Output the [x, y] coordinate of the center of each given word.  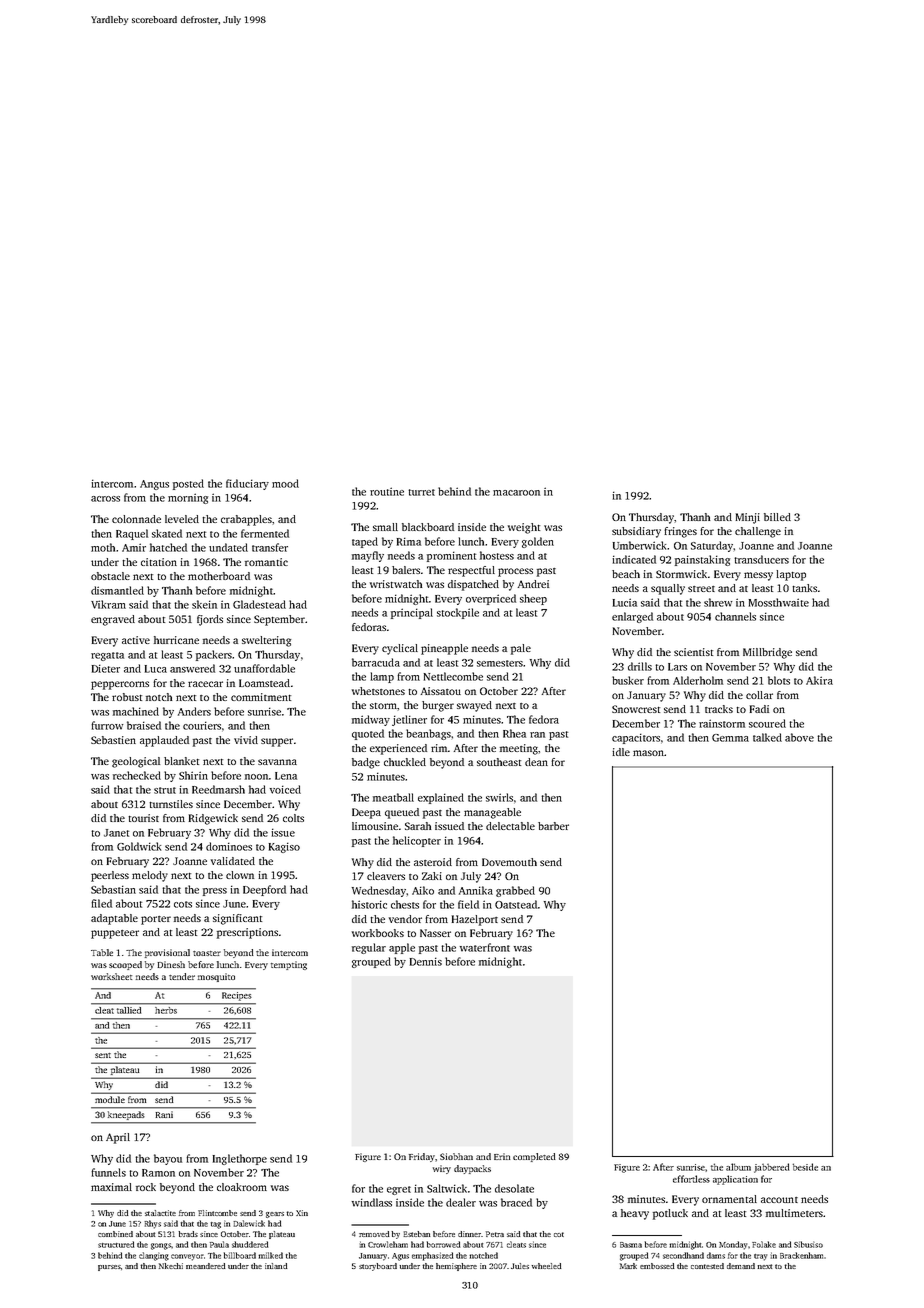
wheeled [546, 1266]
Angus [154, 485]
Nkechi [171, 1266]
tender [182, 976]
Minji [747, 518]
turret [421, 492]
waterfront [485, 947]
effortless [691, 1179]
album [738, 1167]
